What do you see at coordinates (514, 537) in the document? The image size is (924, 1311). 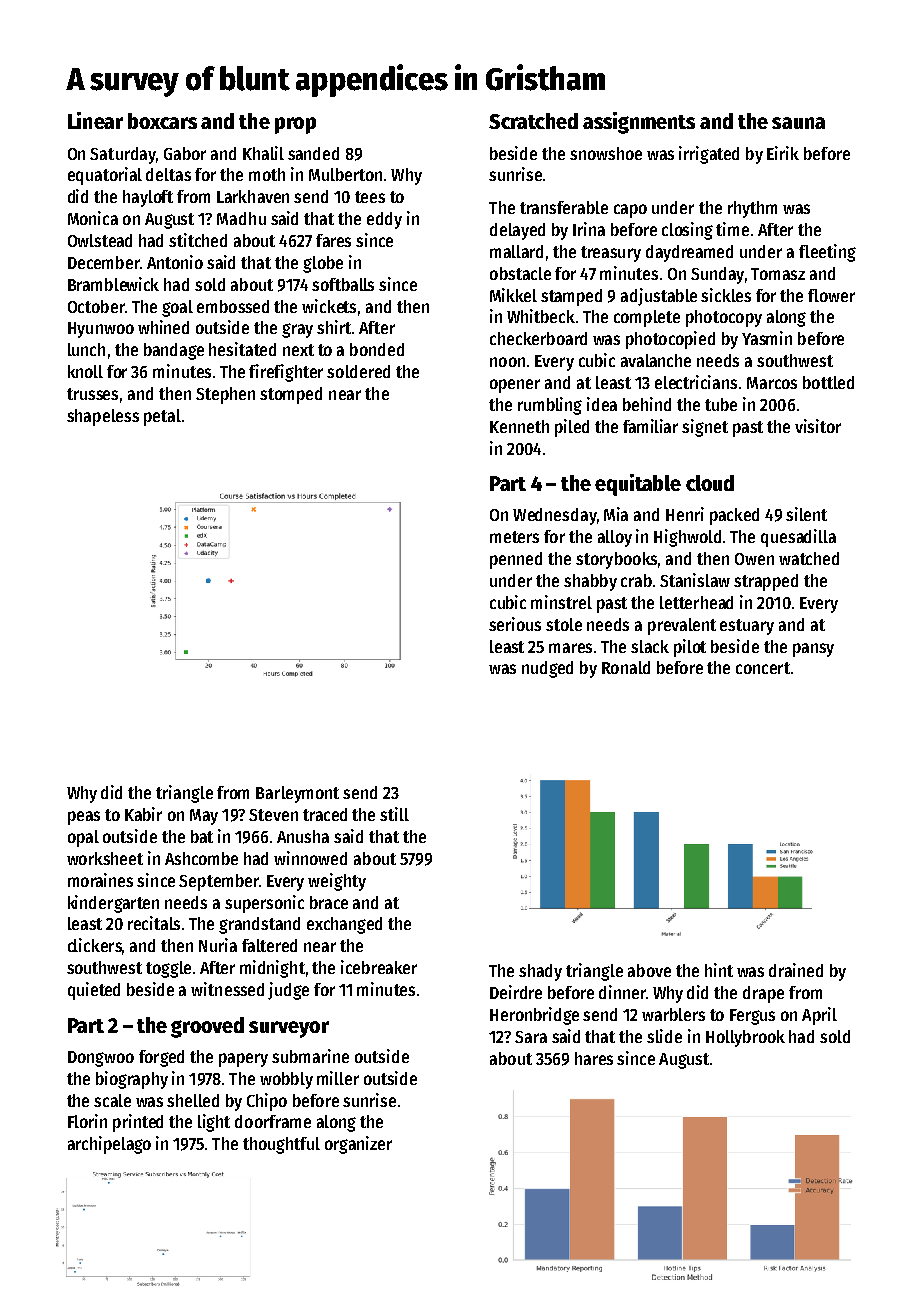 I see `meters` at bounding box center [514, 537].
